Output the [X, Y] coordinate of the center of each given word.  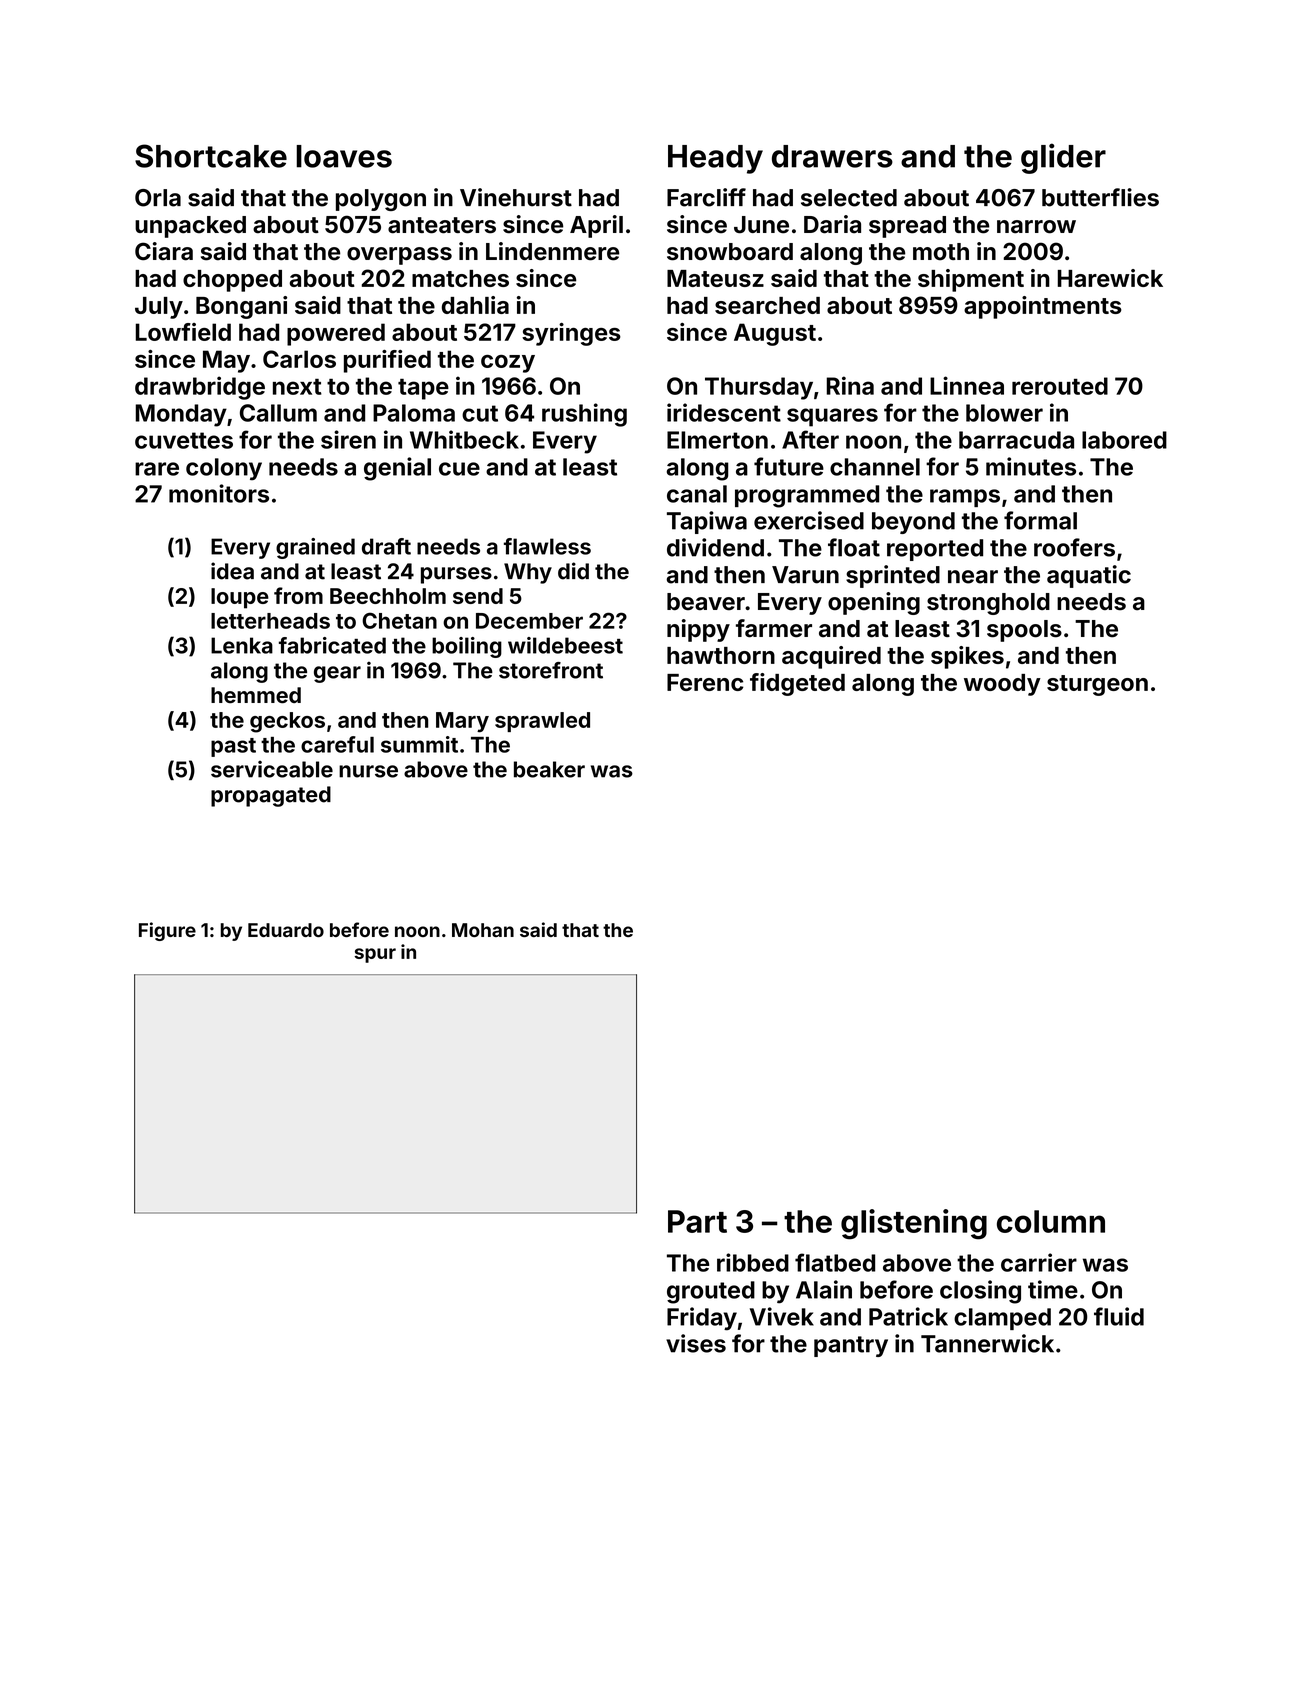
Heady [715, 159]
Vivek [782, 1316]
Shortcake [211, 156]
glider [1063, 158]
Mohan [483, 930]
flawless [547, 546]
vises [696, 1343]
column [1051, 1221]
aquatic [1089, 576]
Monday [181, 415]
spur [375, 955]
